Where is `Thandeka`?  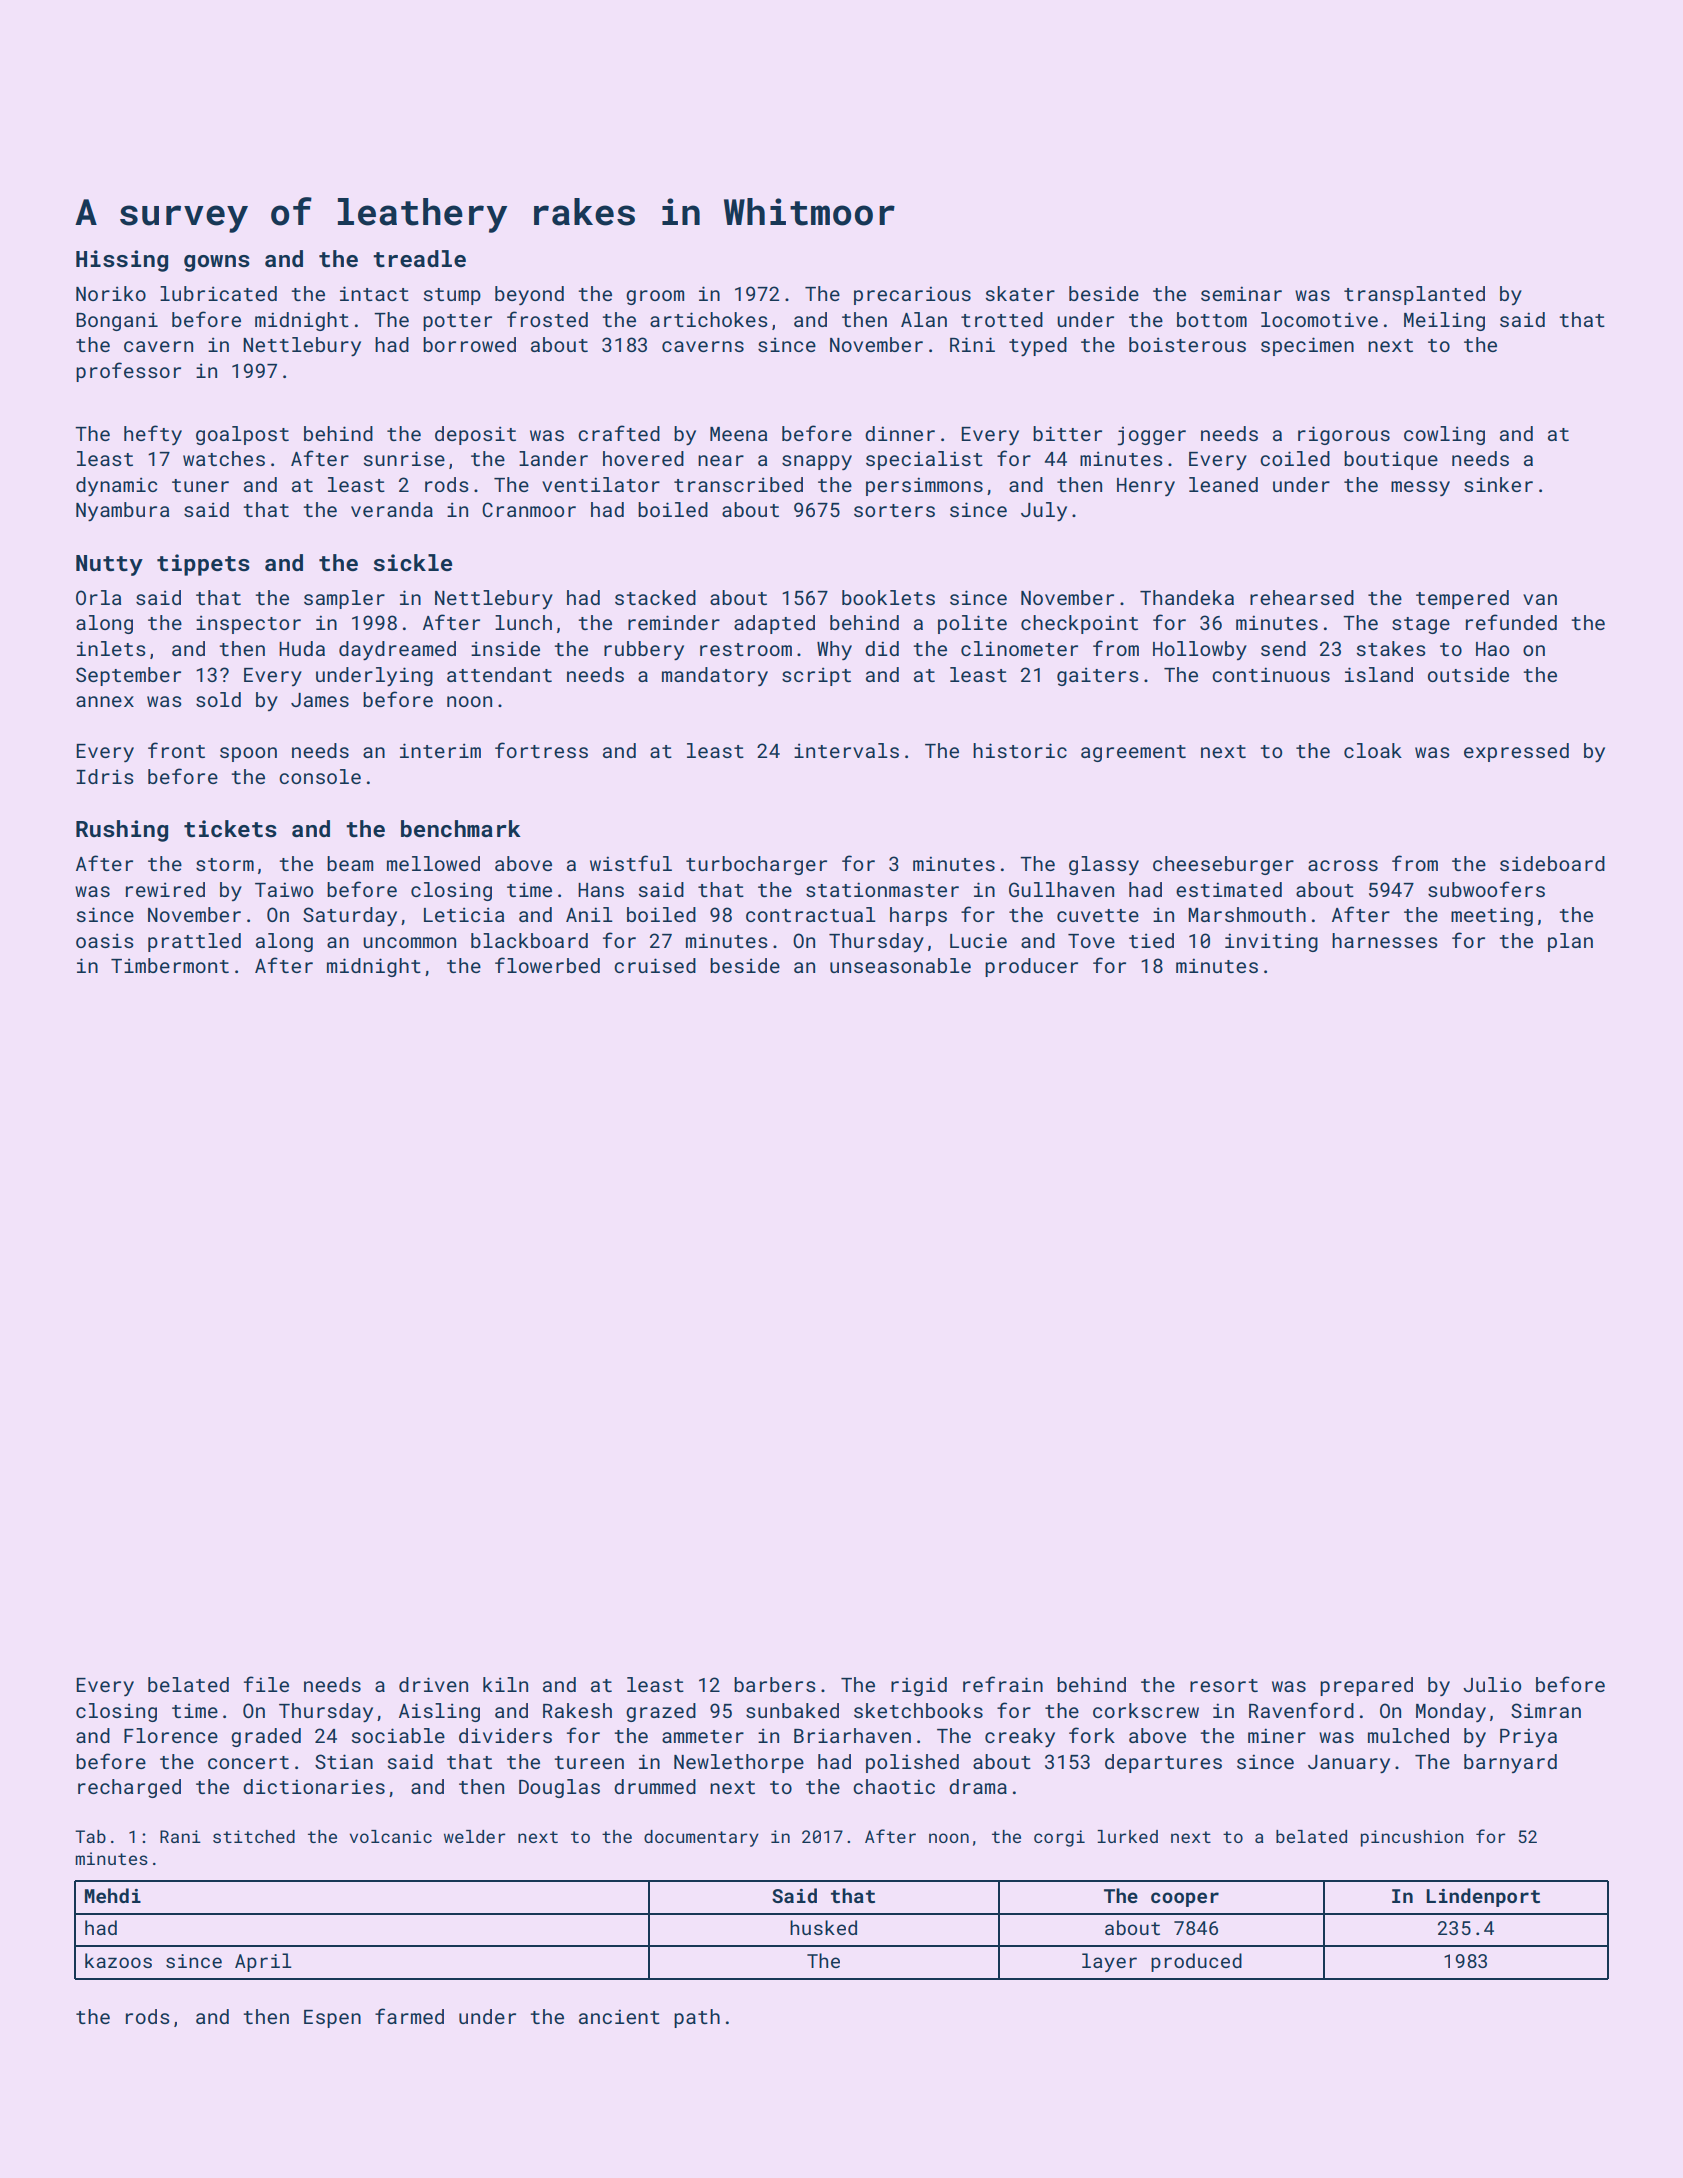 Thandeka is located at coordinates (1187, 597).
